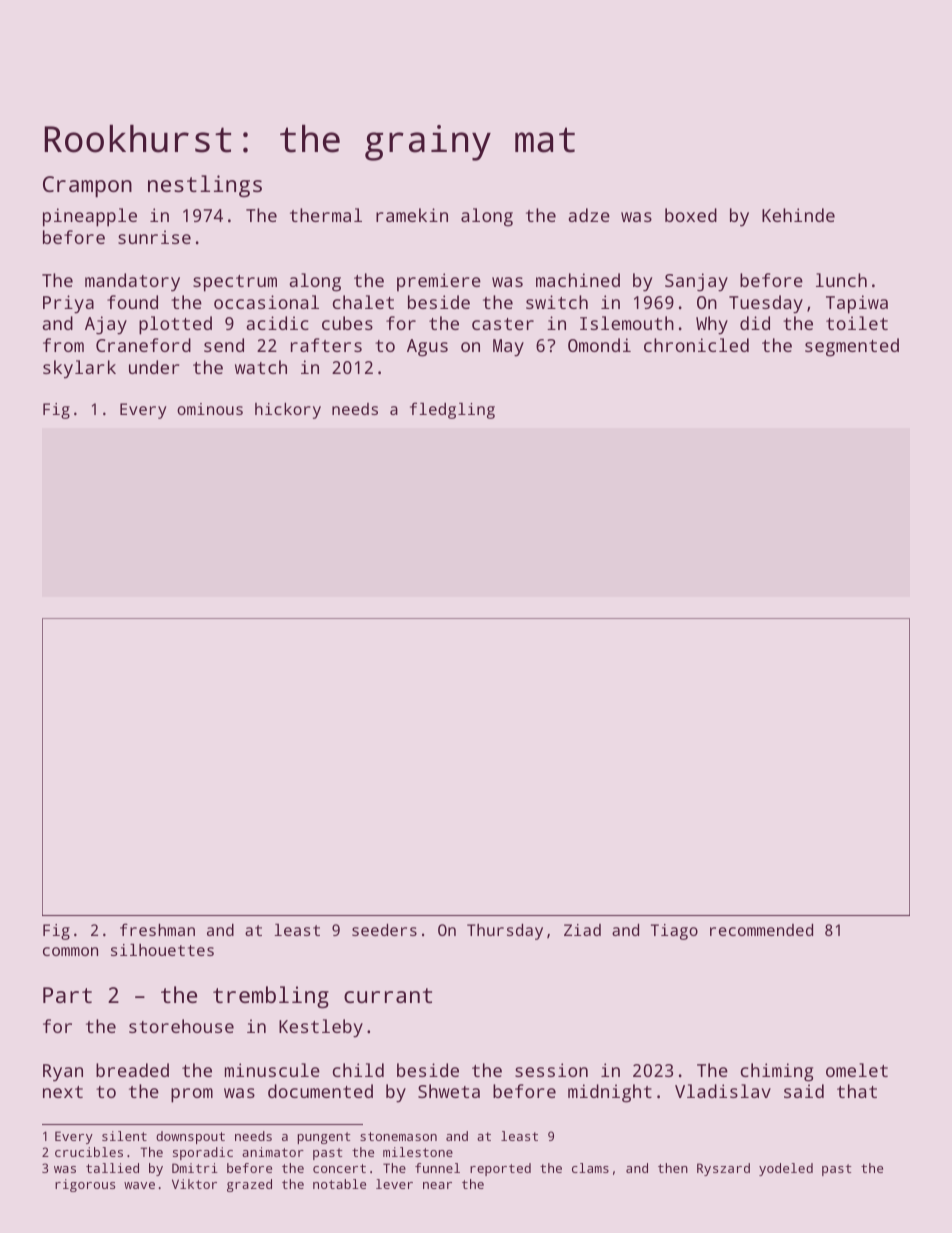  I want to click on yodeled, so click(786, 1169).
